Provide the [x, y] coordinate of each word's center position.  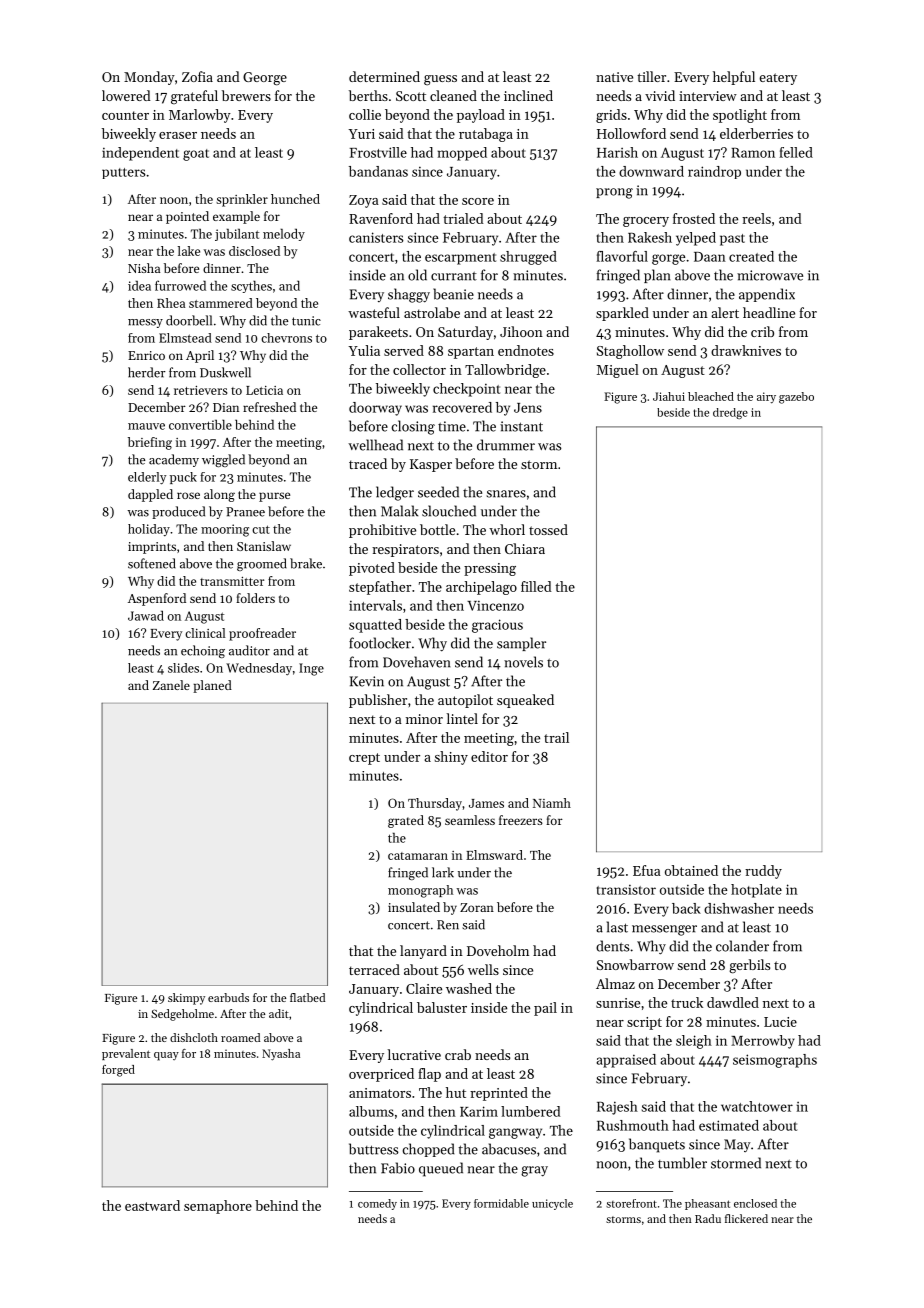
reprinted [499, 1094]
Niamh [552, 803]
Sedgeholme [182, 1015]
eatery [778, 79]
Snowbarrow [635, 964]
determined [384, 76]
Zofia [197, 76]
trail [556, 737]
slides [183, 668]
